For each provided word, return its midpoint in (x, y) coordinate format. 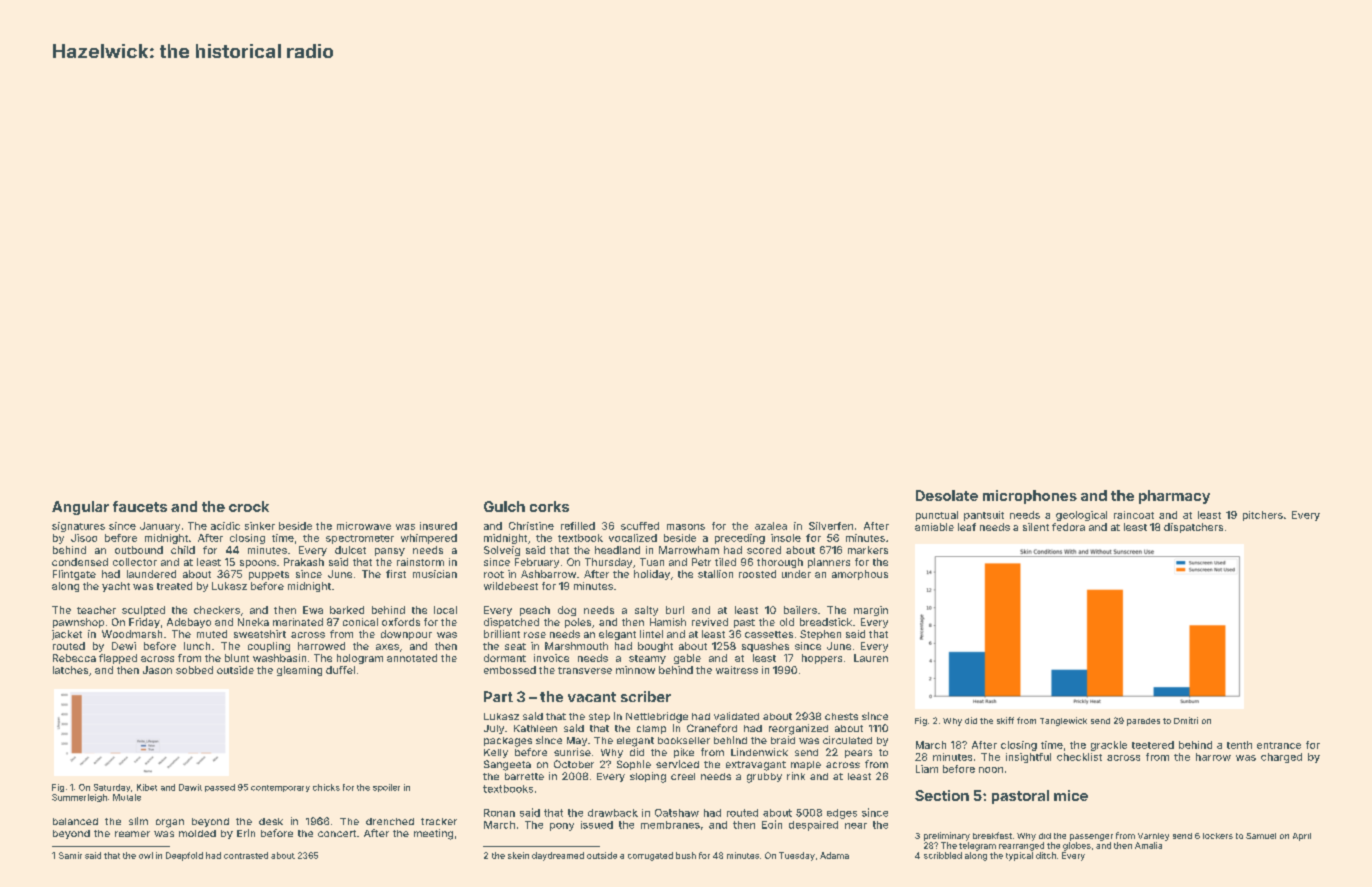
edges (842, 814)
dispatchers (1193, 528)
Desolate (947, 495)
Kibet (147, 787)
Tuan (652, 562)
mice (1071, 795)
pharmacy (1174, 497)
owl (146, 855)
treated (174, 586)
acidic (225, 526)
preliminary (947, 836)
